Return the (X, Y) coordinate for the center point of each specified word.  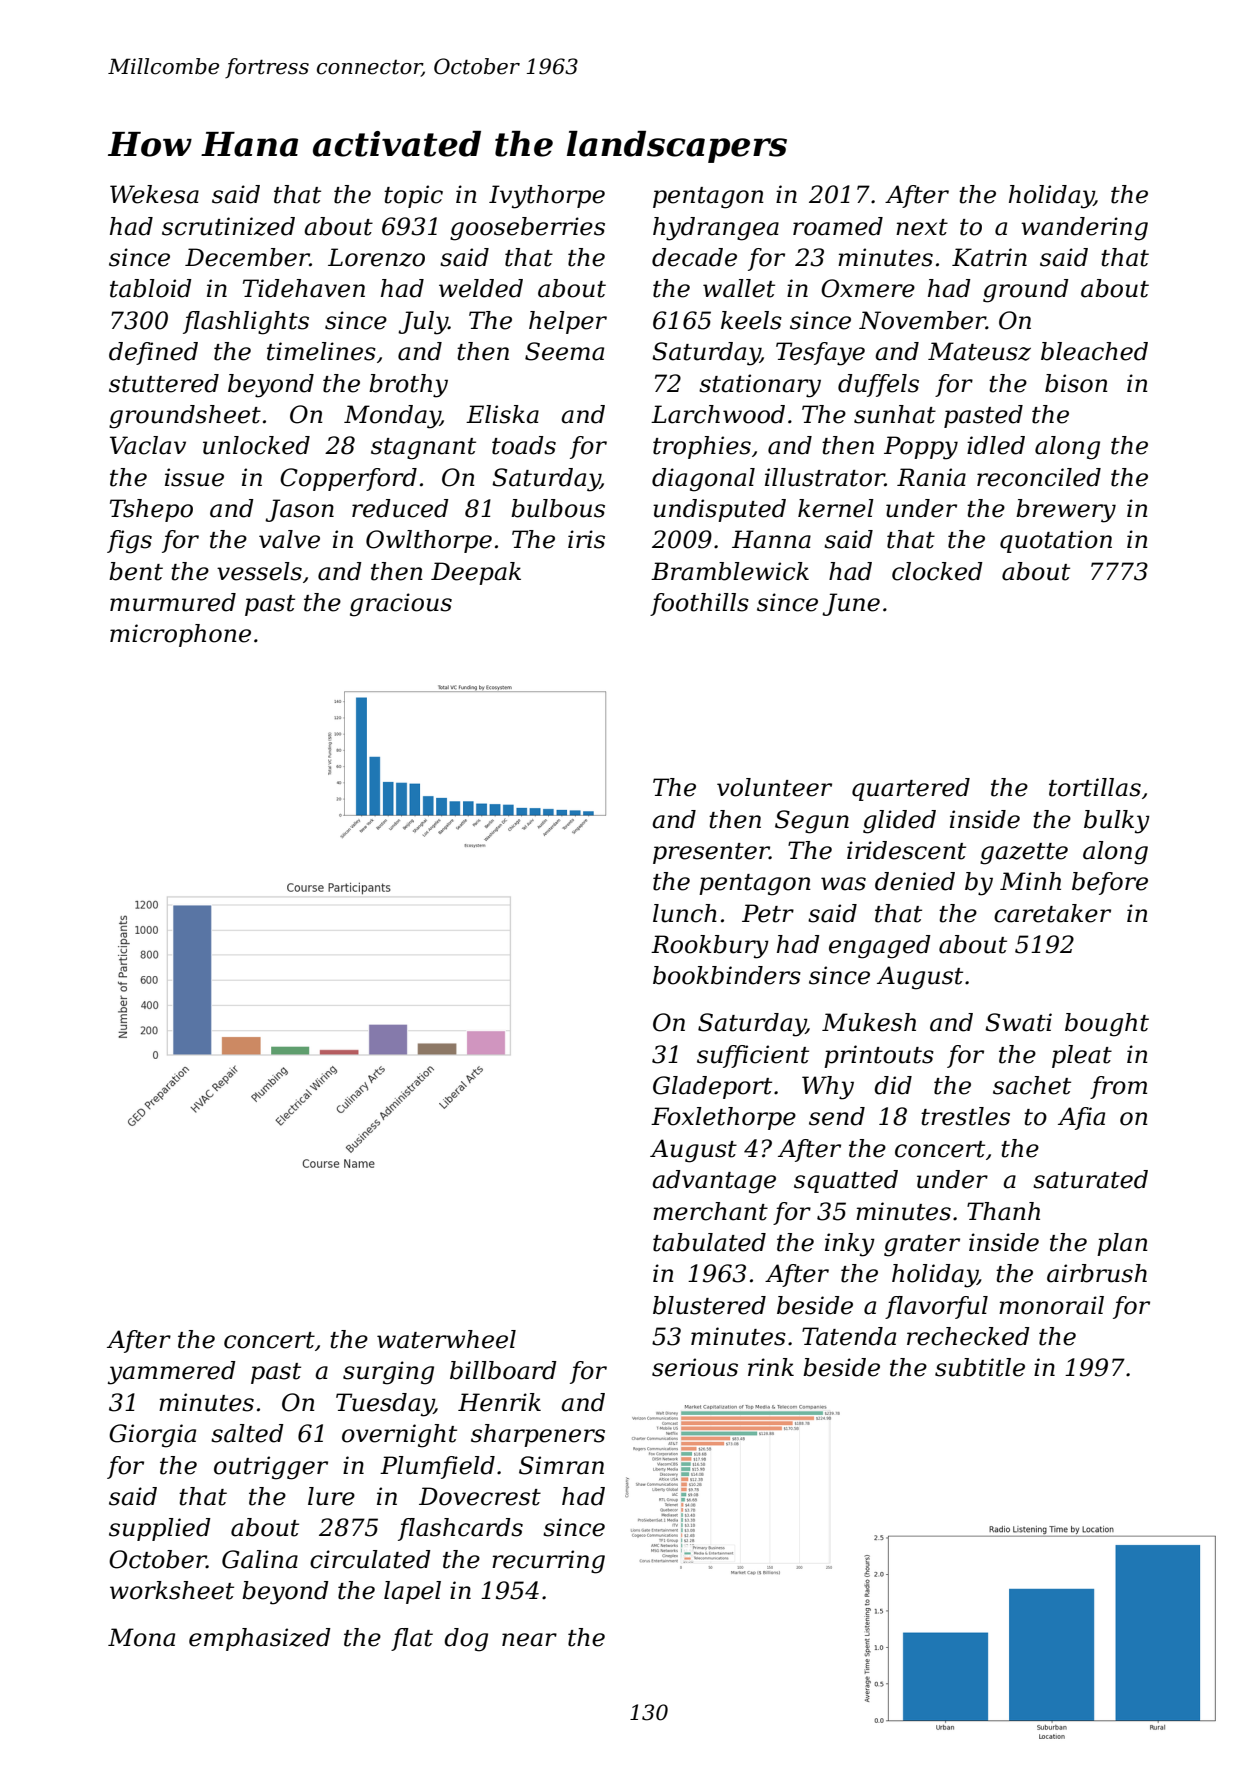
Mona (141, 1637)
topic (413, 196)
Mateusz (979, 351)
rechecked (968, 1336)
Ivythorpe (547, 197)
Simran (561, 1465)
